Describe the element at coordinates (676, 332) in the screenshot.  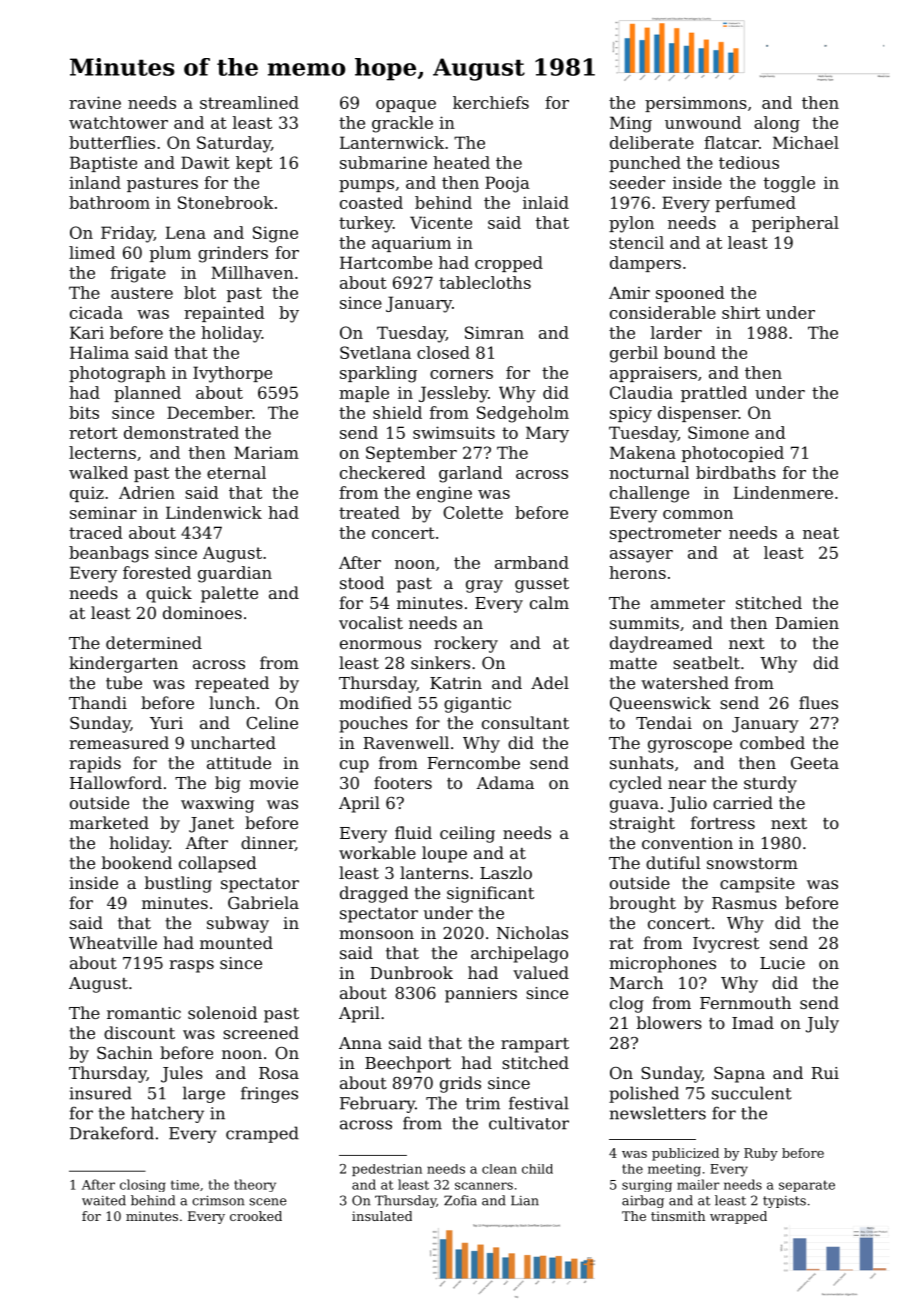
I see `larder` at that location.
